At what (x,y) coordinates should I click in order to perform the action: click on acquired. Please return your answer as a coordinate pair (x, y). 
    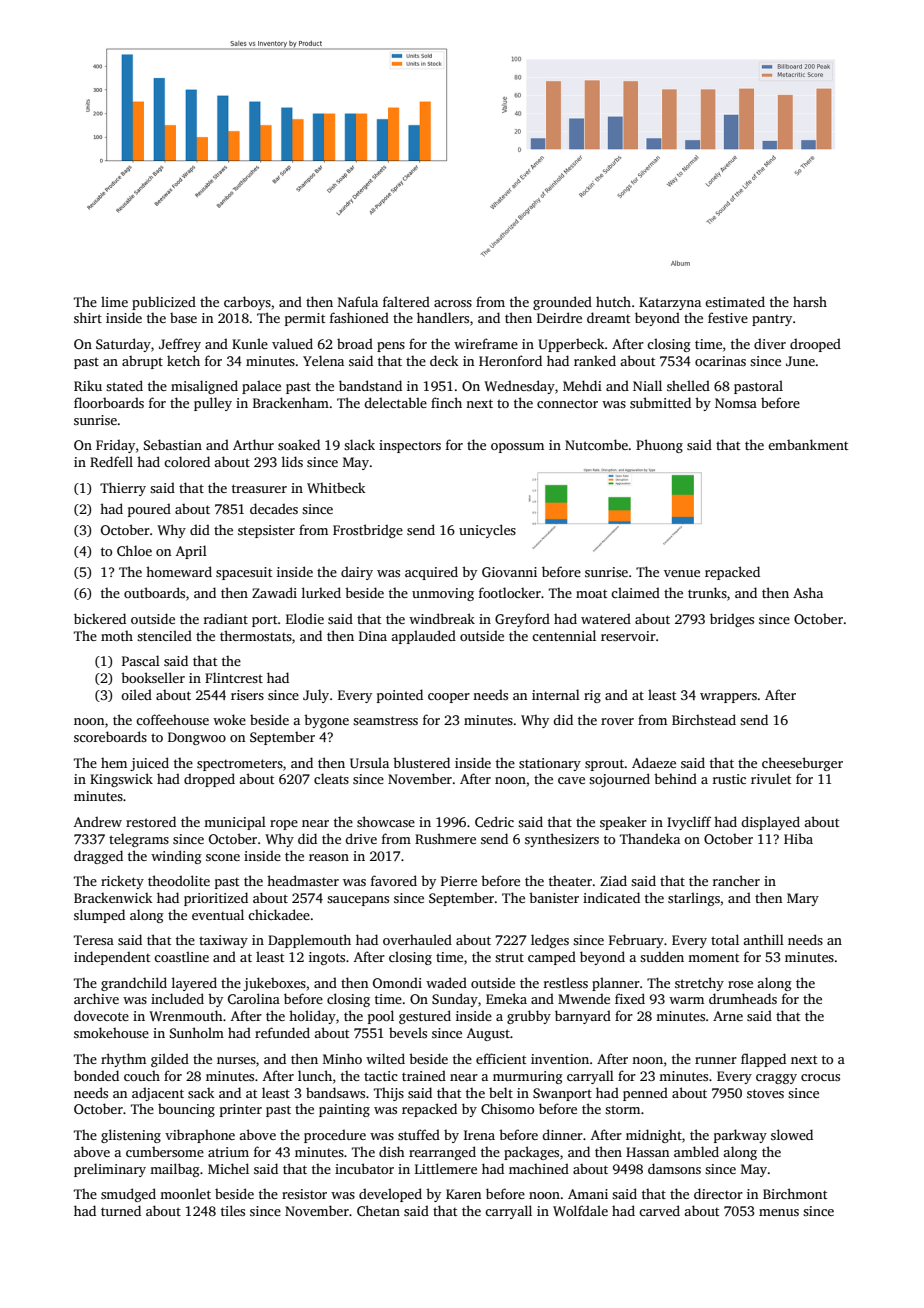
    Looking at the image, I should click on (431, 573).
